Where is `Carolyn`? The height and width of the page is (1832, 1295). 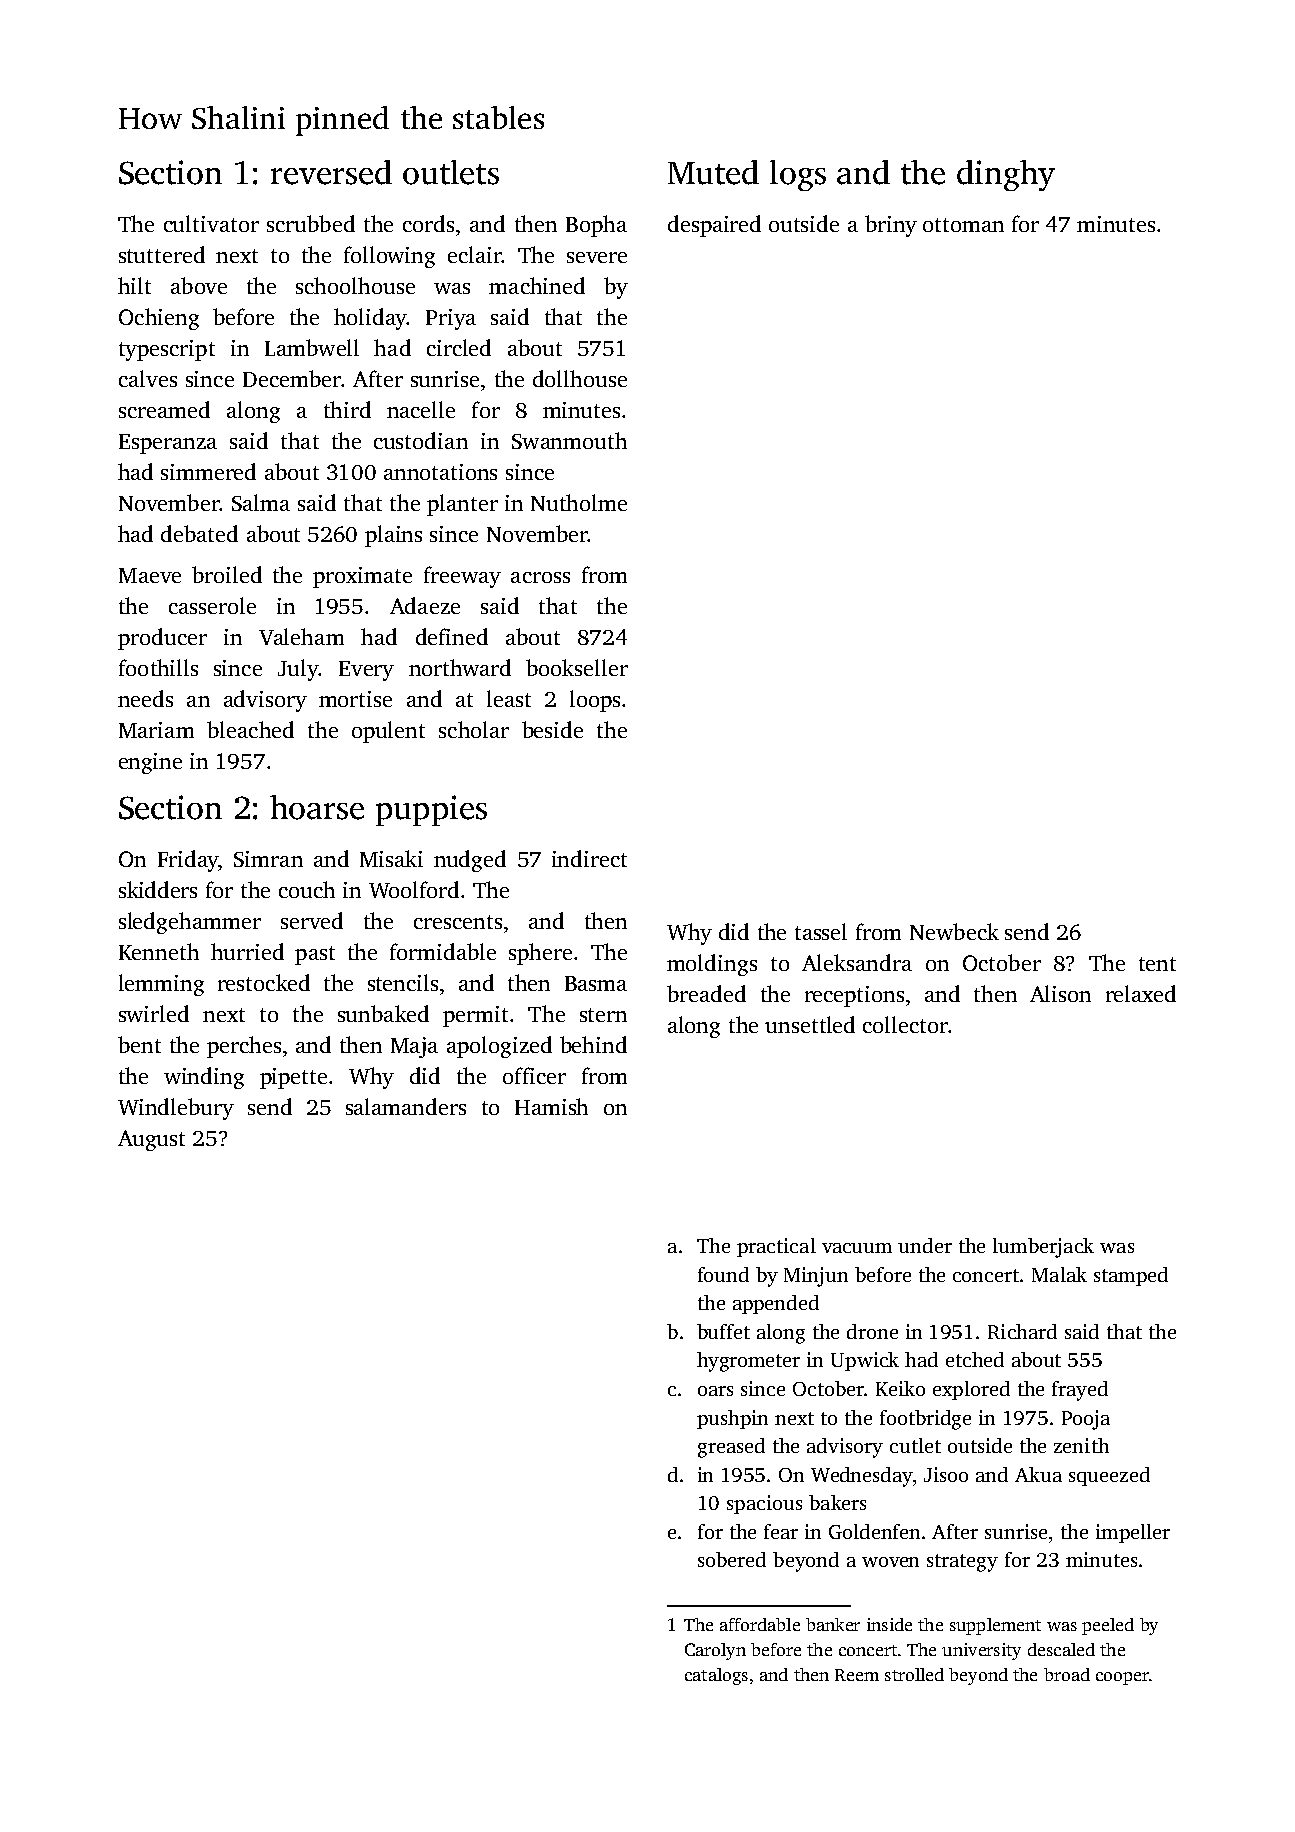
Carolyn is located at coordinates (715, 1651).
